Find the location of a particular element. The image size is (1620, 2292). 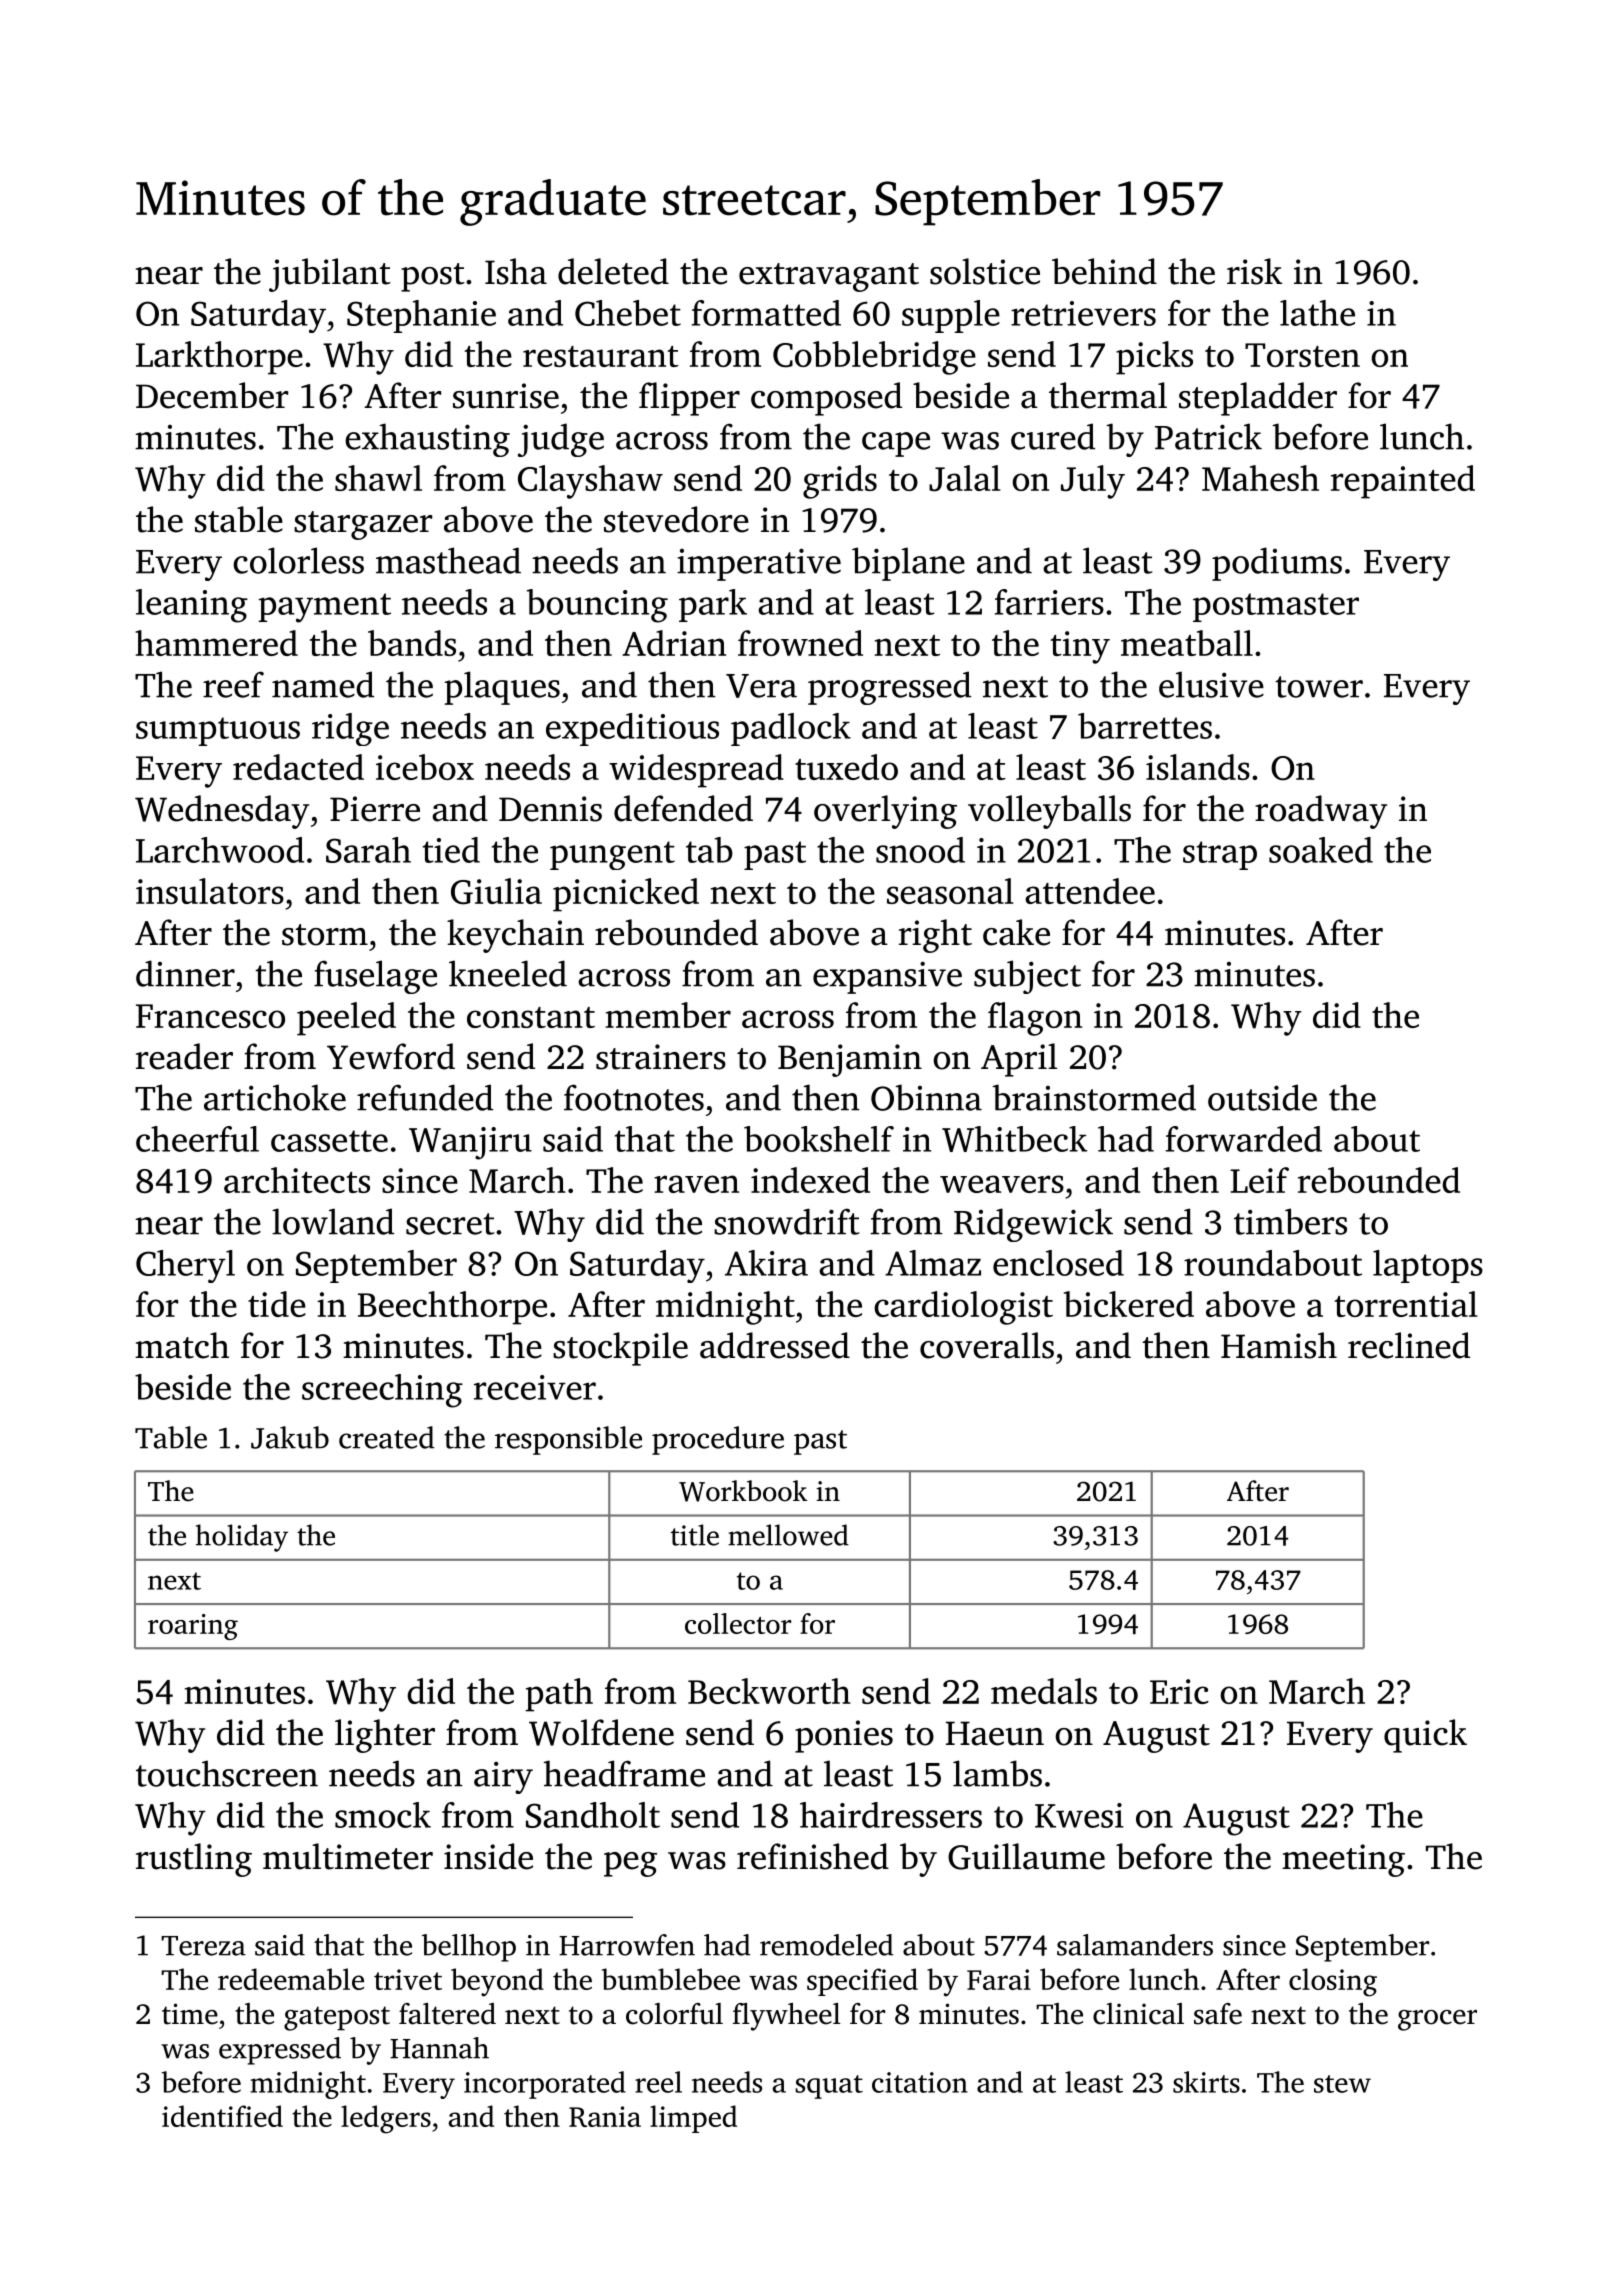

podiums is located at coordinates (1277, 564).
